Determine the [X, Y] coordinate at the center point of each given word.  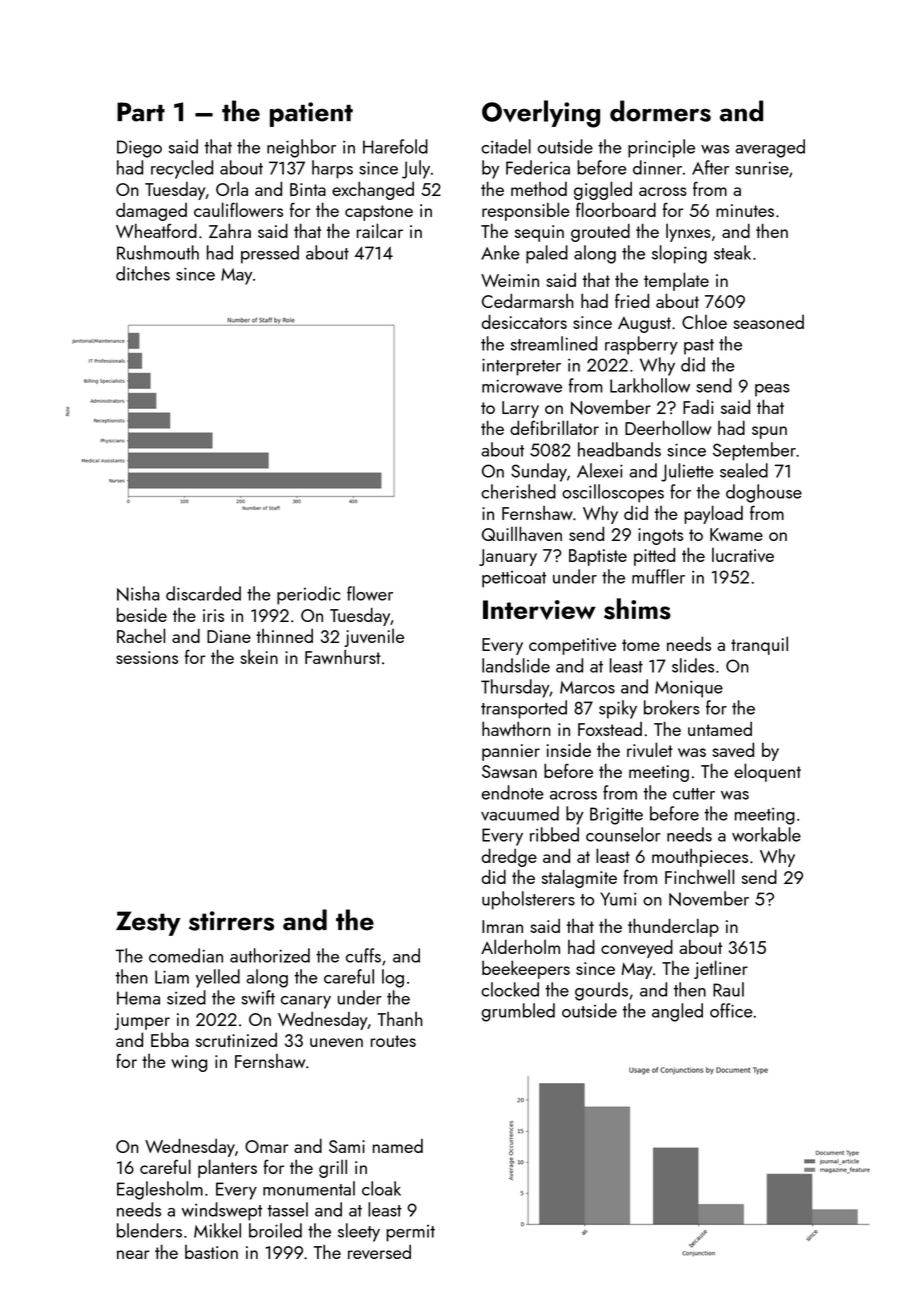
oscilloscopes [613, 493]
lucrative [743, 555]
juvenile [374, 638]
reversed [379, 1252]
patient [311, 114]
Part [141, 112]
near [133, 1254]
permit [410, 1233]
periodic [308, 595]
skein [259, 656]
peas [772, 390]
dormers [660, 111]
